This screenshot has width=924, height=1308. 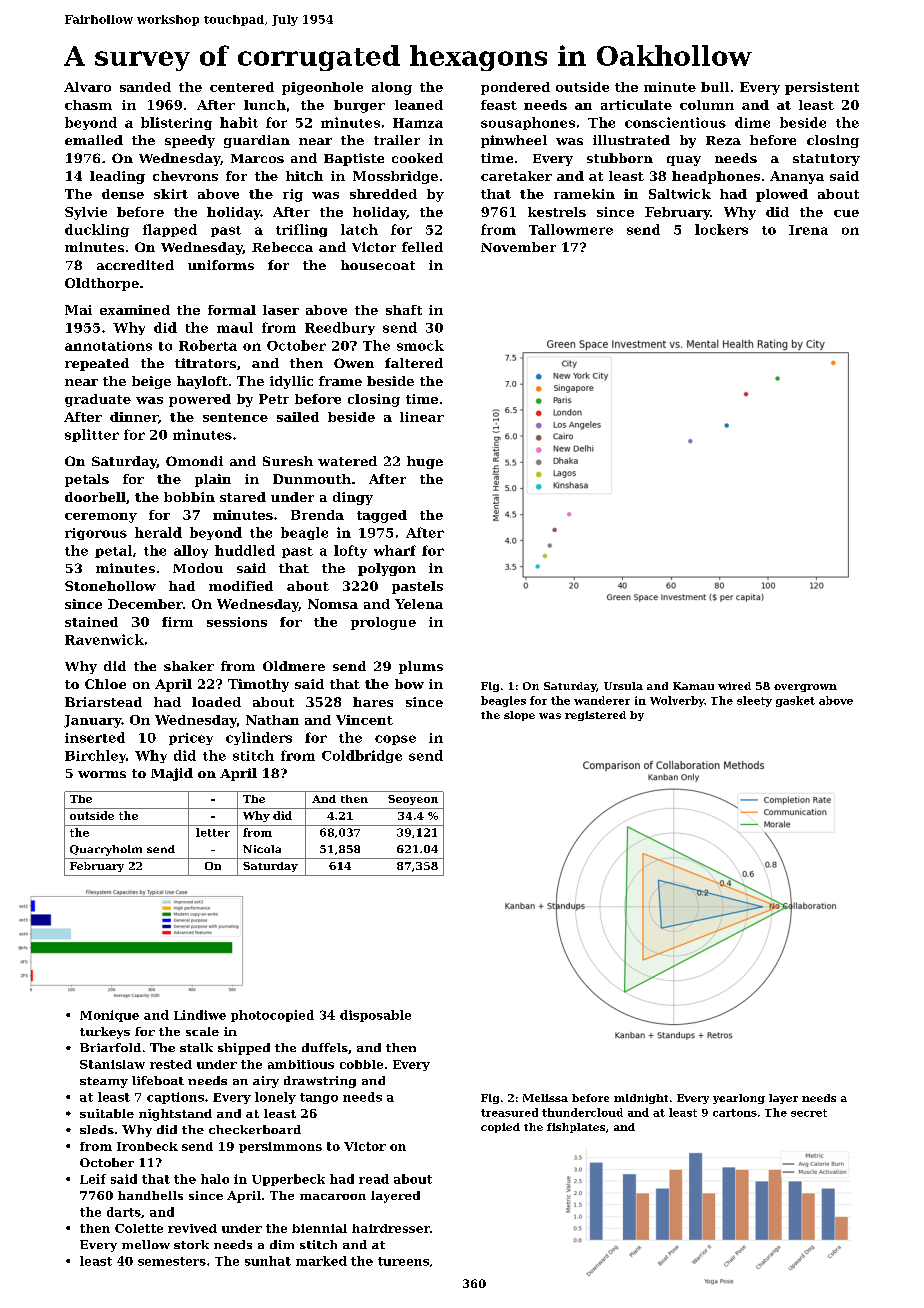 What do you see at coordinates (734, 686) in the screenshot?
I see `wired` at bounding box center [734, 686].
